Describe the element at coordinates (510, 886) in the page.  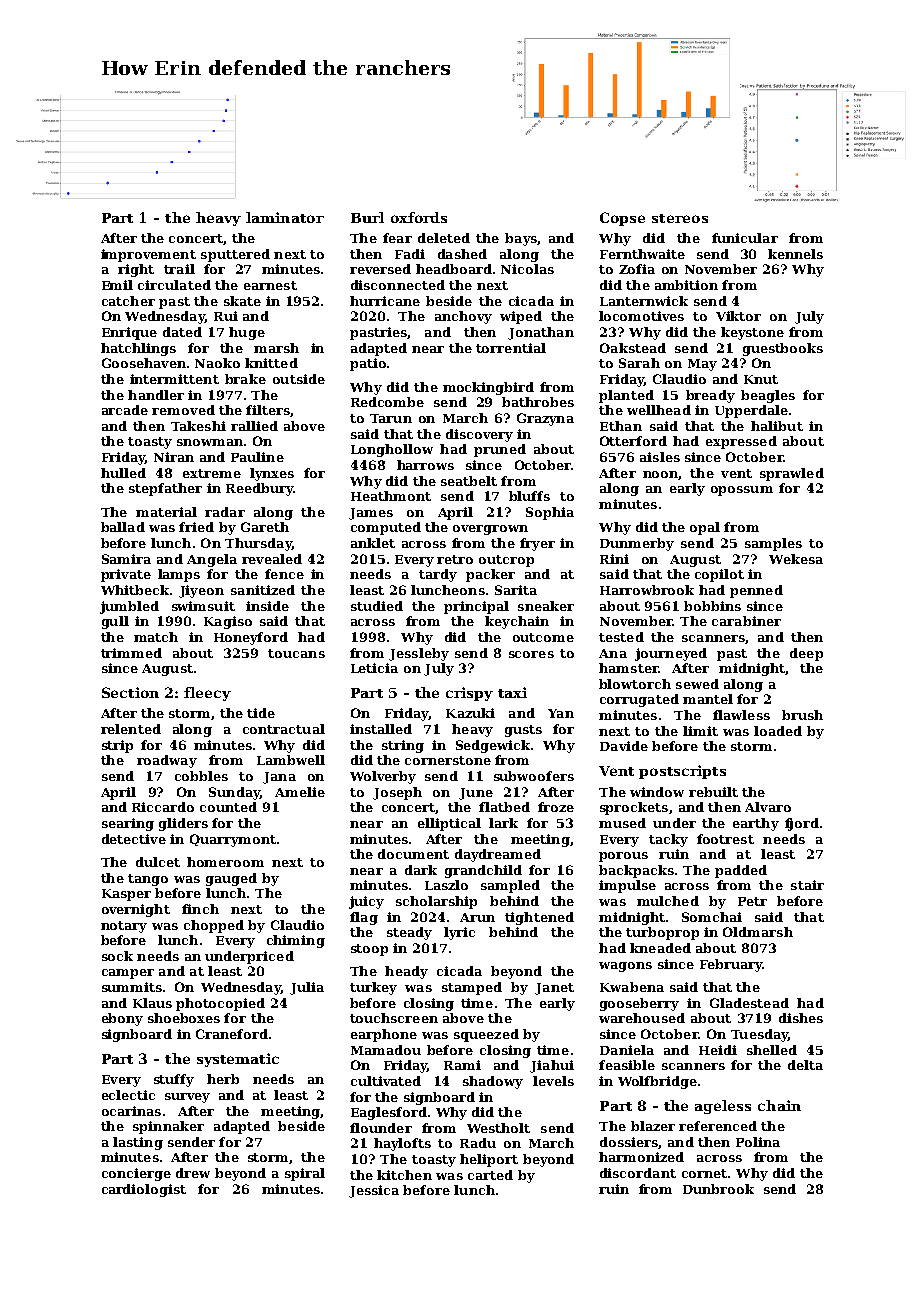
I see `sampled` at that location.
